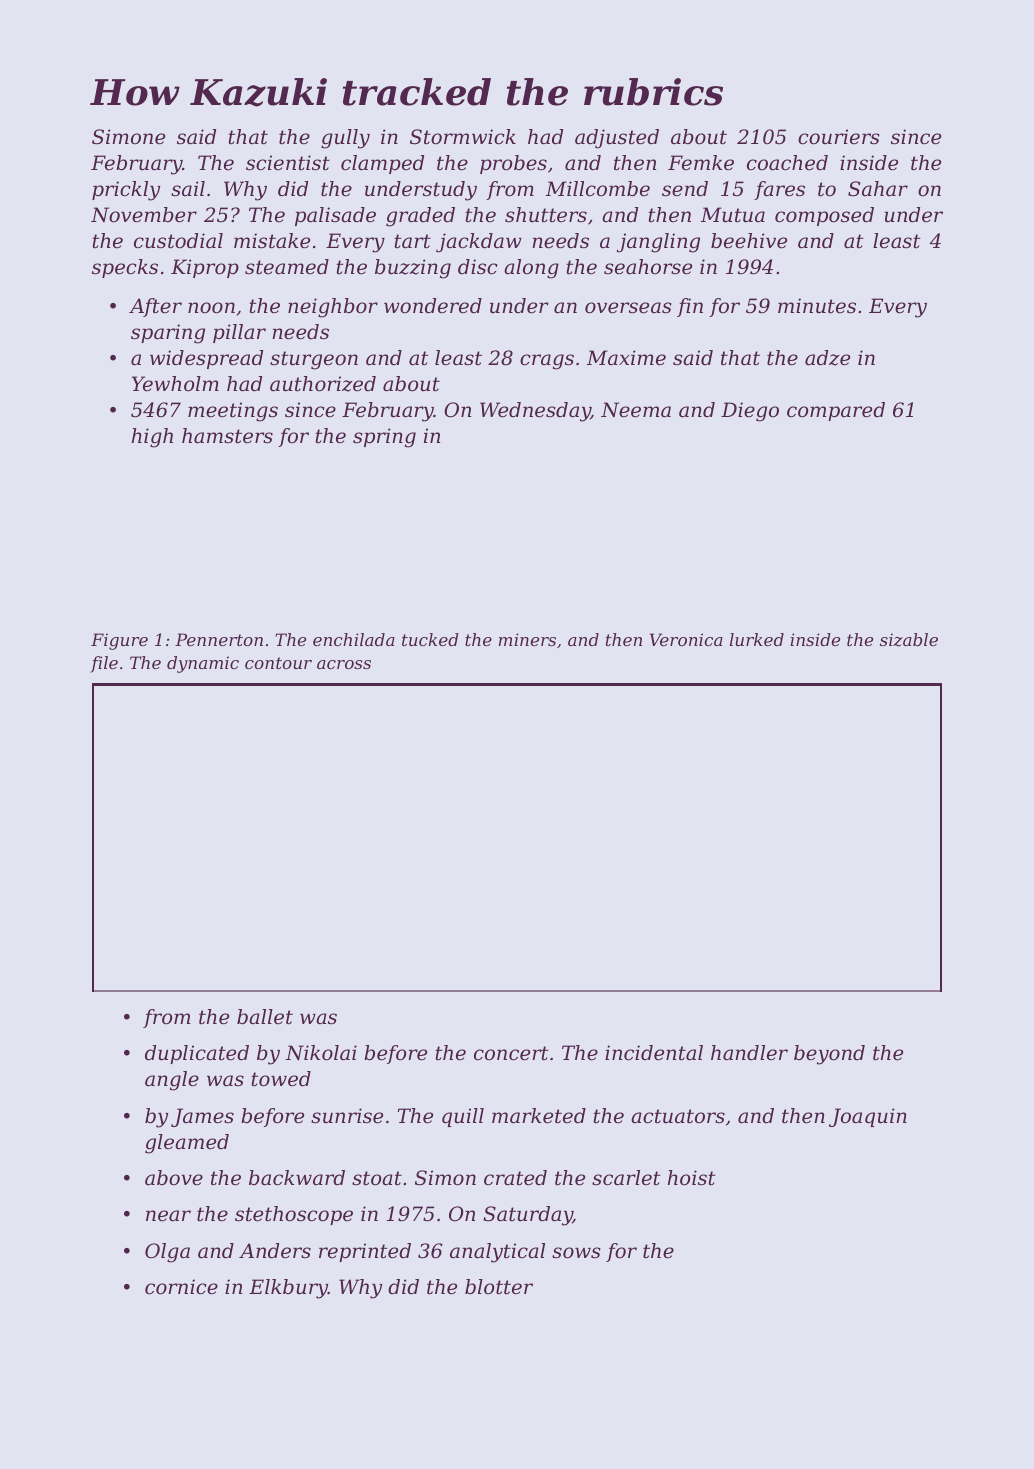 The height and width of the document is (1469, 1034). I want to click on angle, so click(172, 1081).
